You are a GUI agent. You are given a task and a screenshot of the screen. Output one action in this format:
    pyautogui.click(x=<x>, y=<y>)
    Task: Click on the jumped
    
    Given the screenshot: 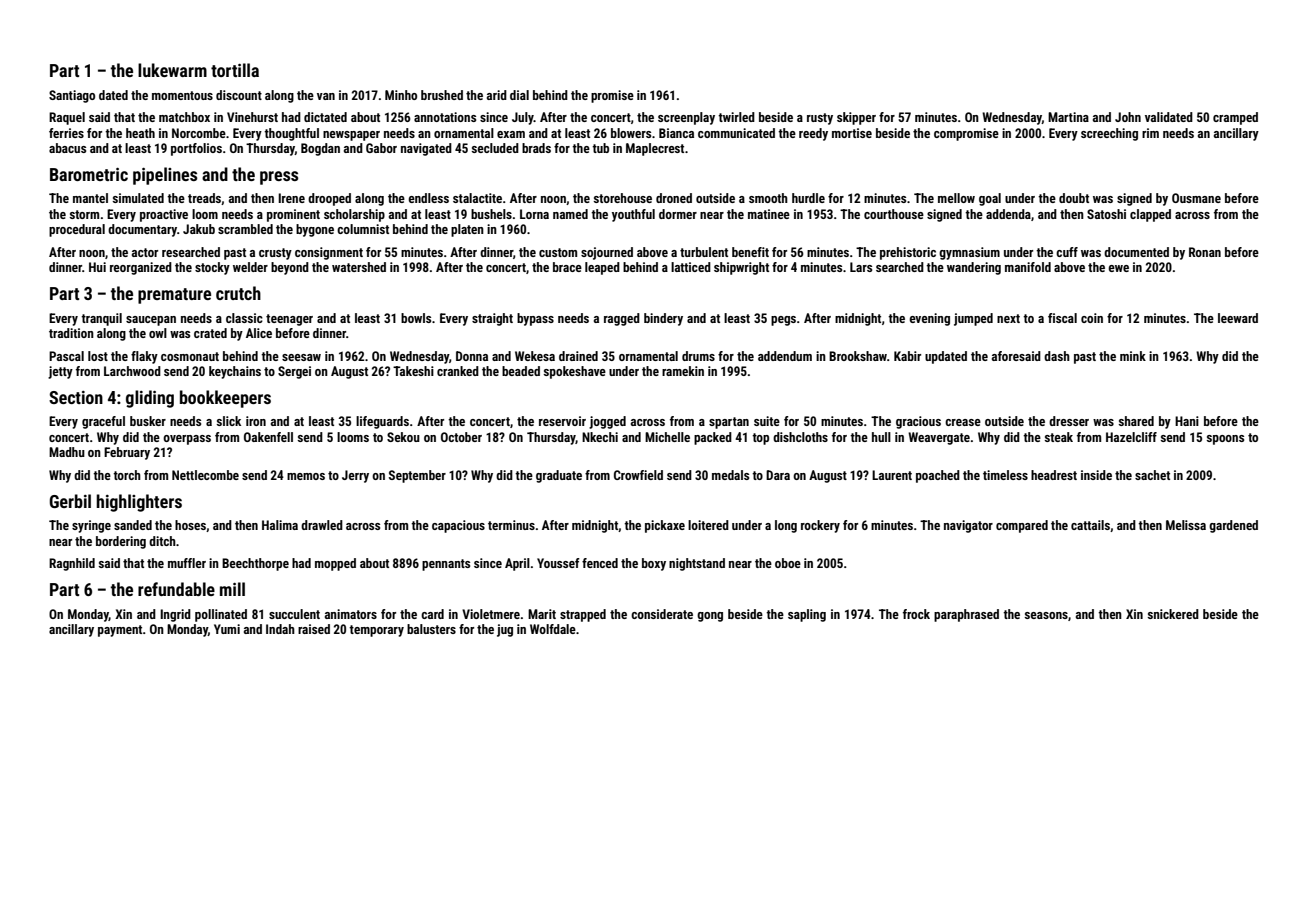 What is the action you would take?
    pyautogui.click(x=973, y=319)
